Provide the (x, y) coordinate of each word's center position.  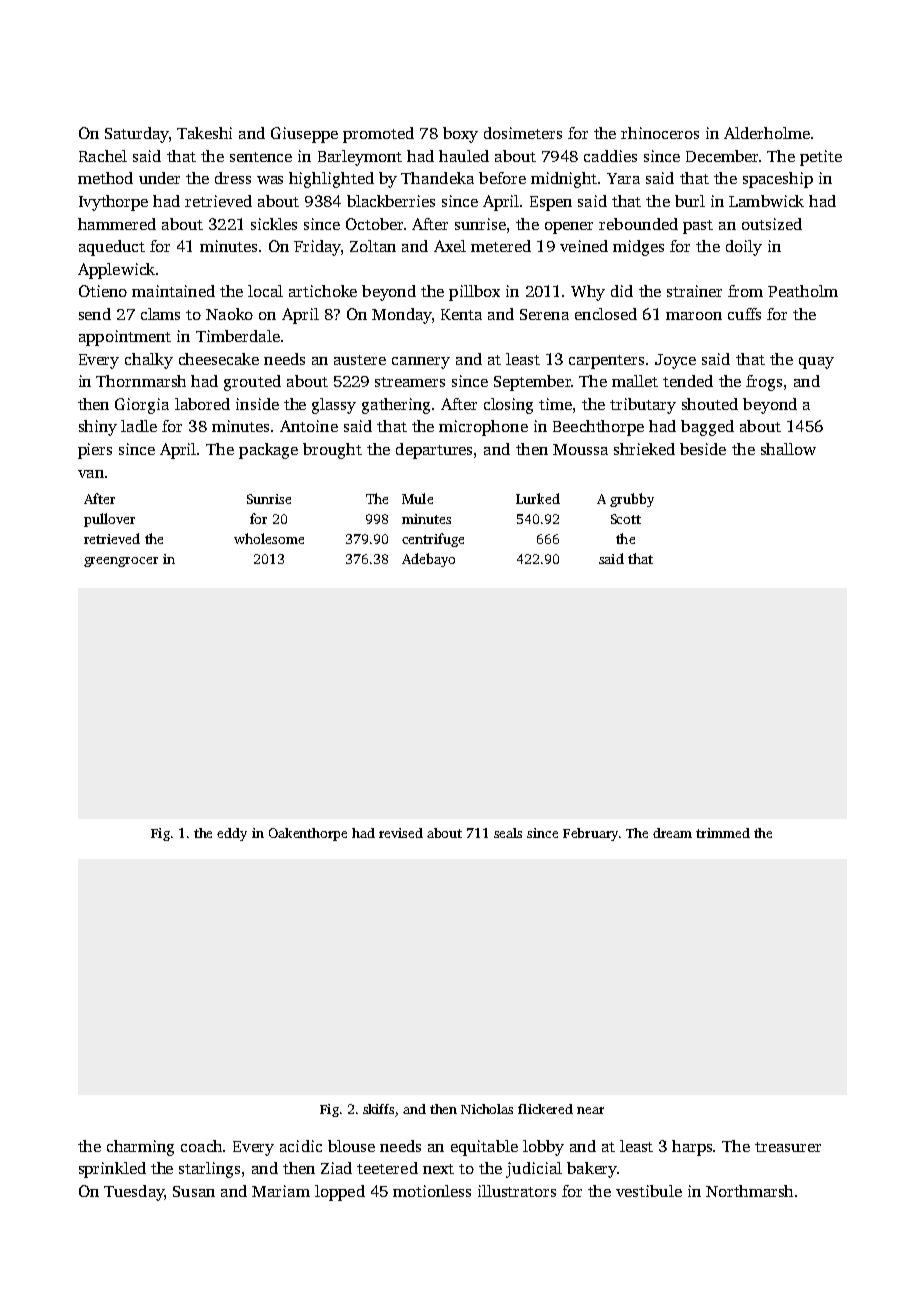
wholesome (269, 538)
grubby (632, 500)
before (502, 178)
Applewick (116, 271)
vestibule (649, 1191)
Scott (626, 519)
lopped (340, 1193)
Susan (194, 1191)
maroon (694, 316)
